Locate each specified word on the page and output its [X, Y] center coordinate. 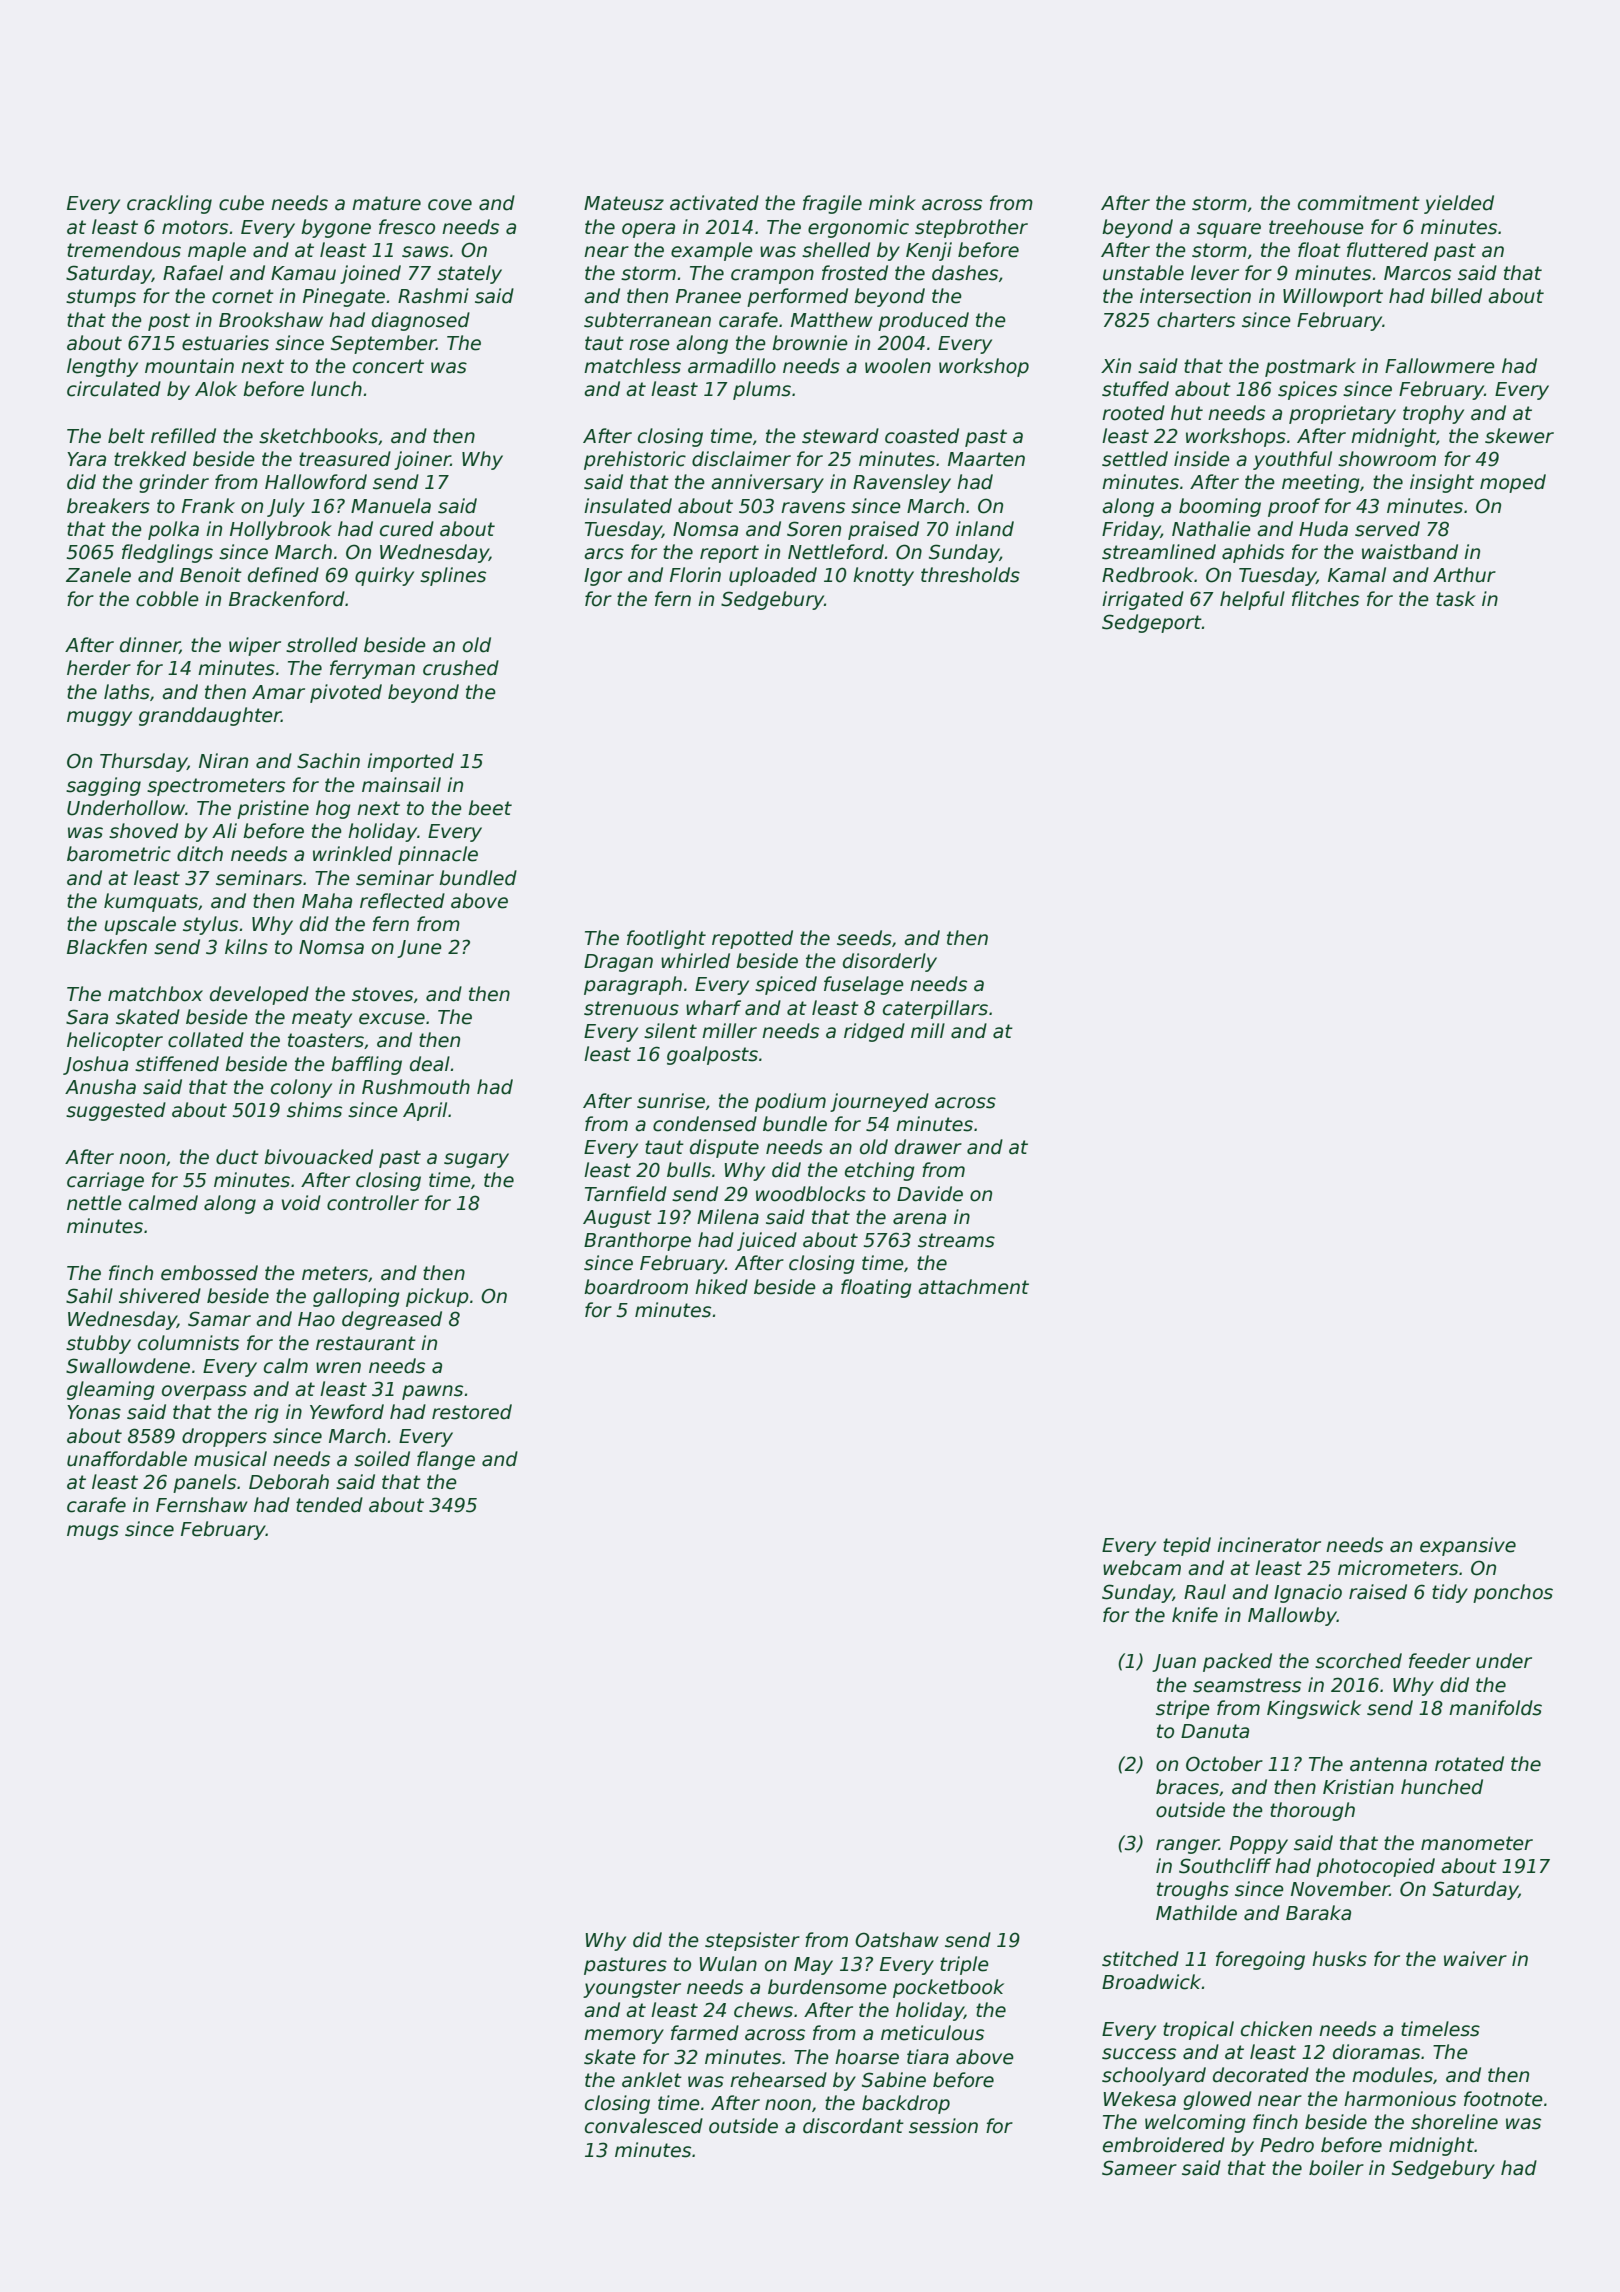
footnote [1503, 2099]
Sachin [328, 761]
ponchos [1513, 1593]
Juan [1174, 1663]
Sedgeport [1152, 623]
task [1456, 599]
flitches [1325, 599]
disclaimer [741, 459]
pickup [437, 1297]
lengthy [102, 367]
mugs [93, 1532]
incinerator [1269, 1545]
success [1139, 2054]
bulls [689, 1170]
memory [624, 2036]
